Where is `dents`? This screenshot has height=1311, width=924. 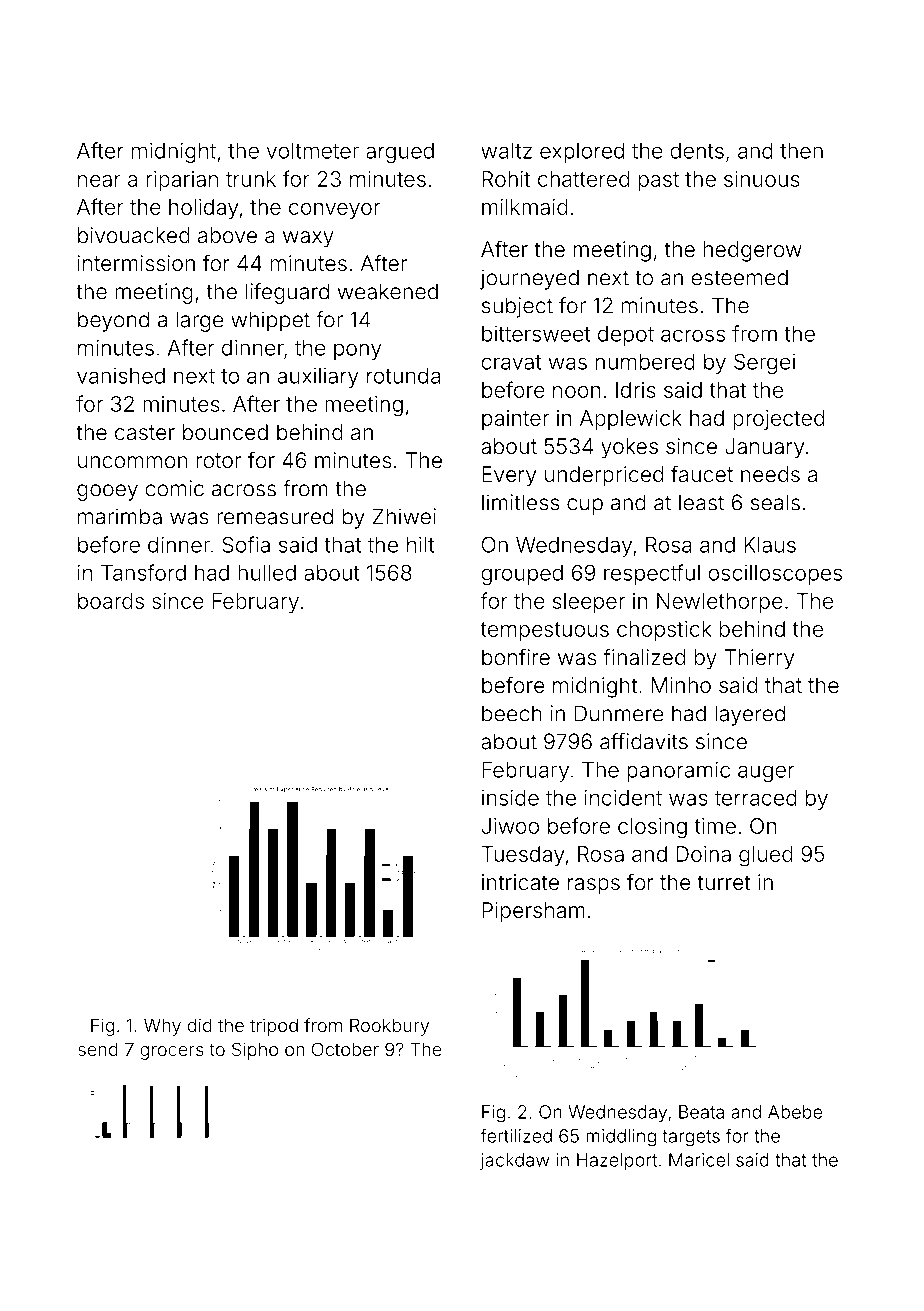
dents is located at coordinates (697, 151).
